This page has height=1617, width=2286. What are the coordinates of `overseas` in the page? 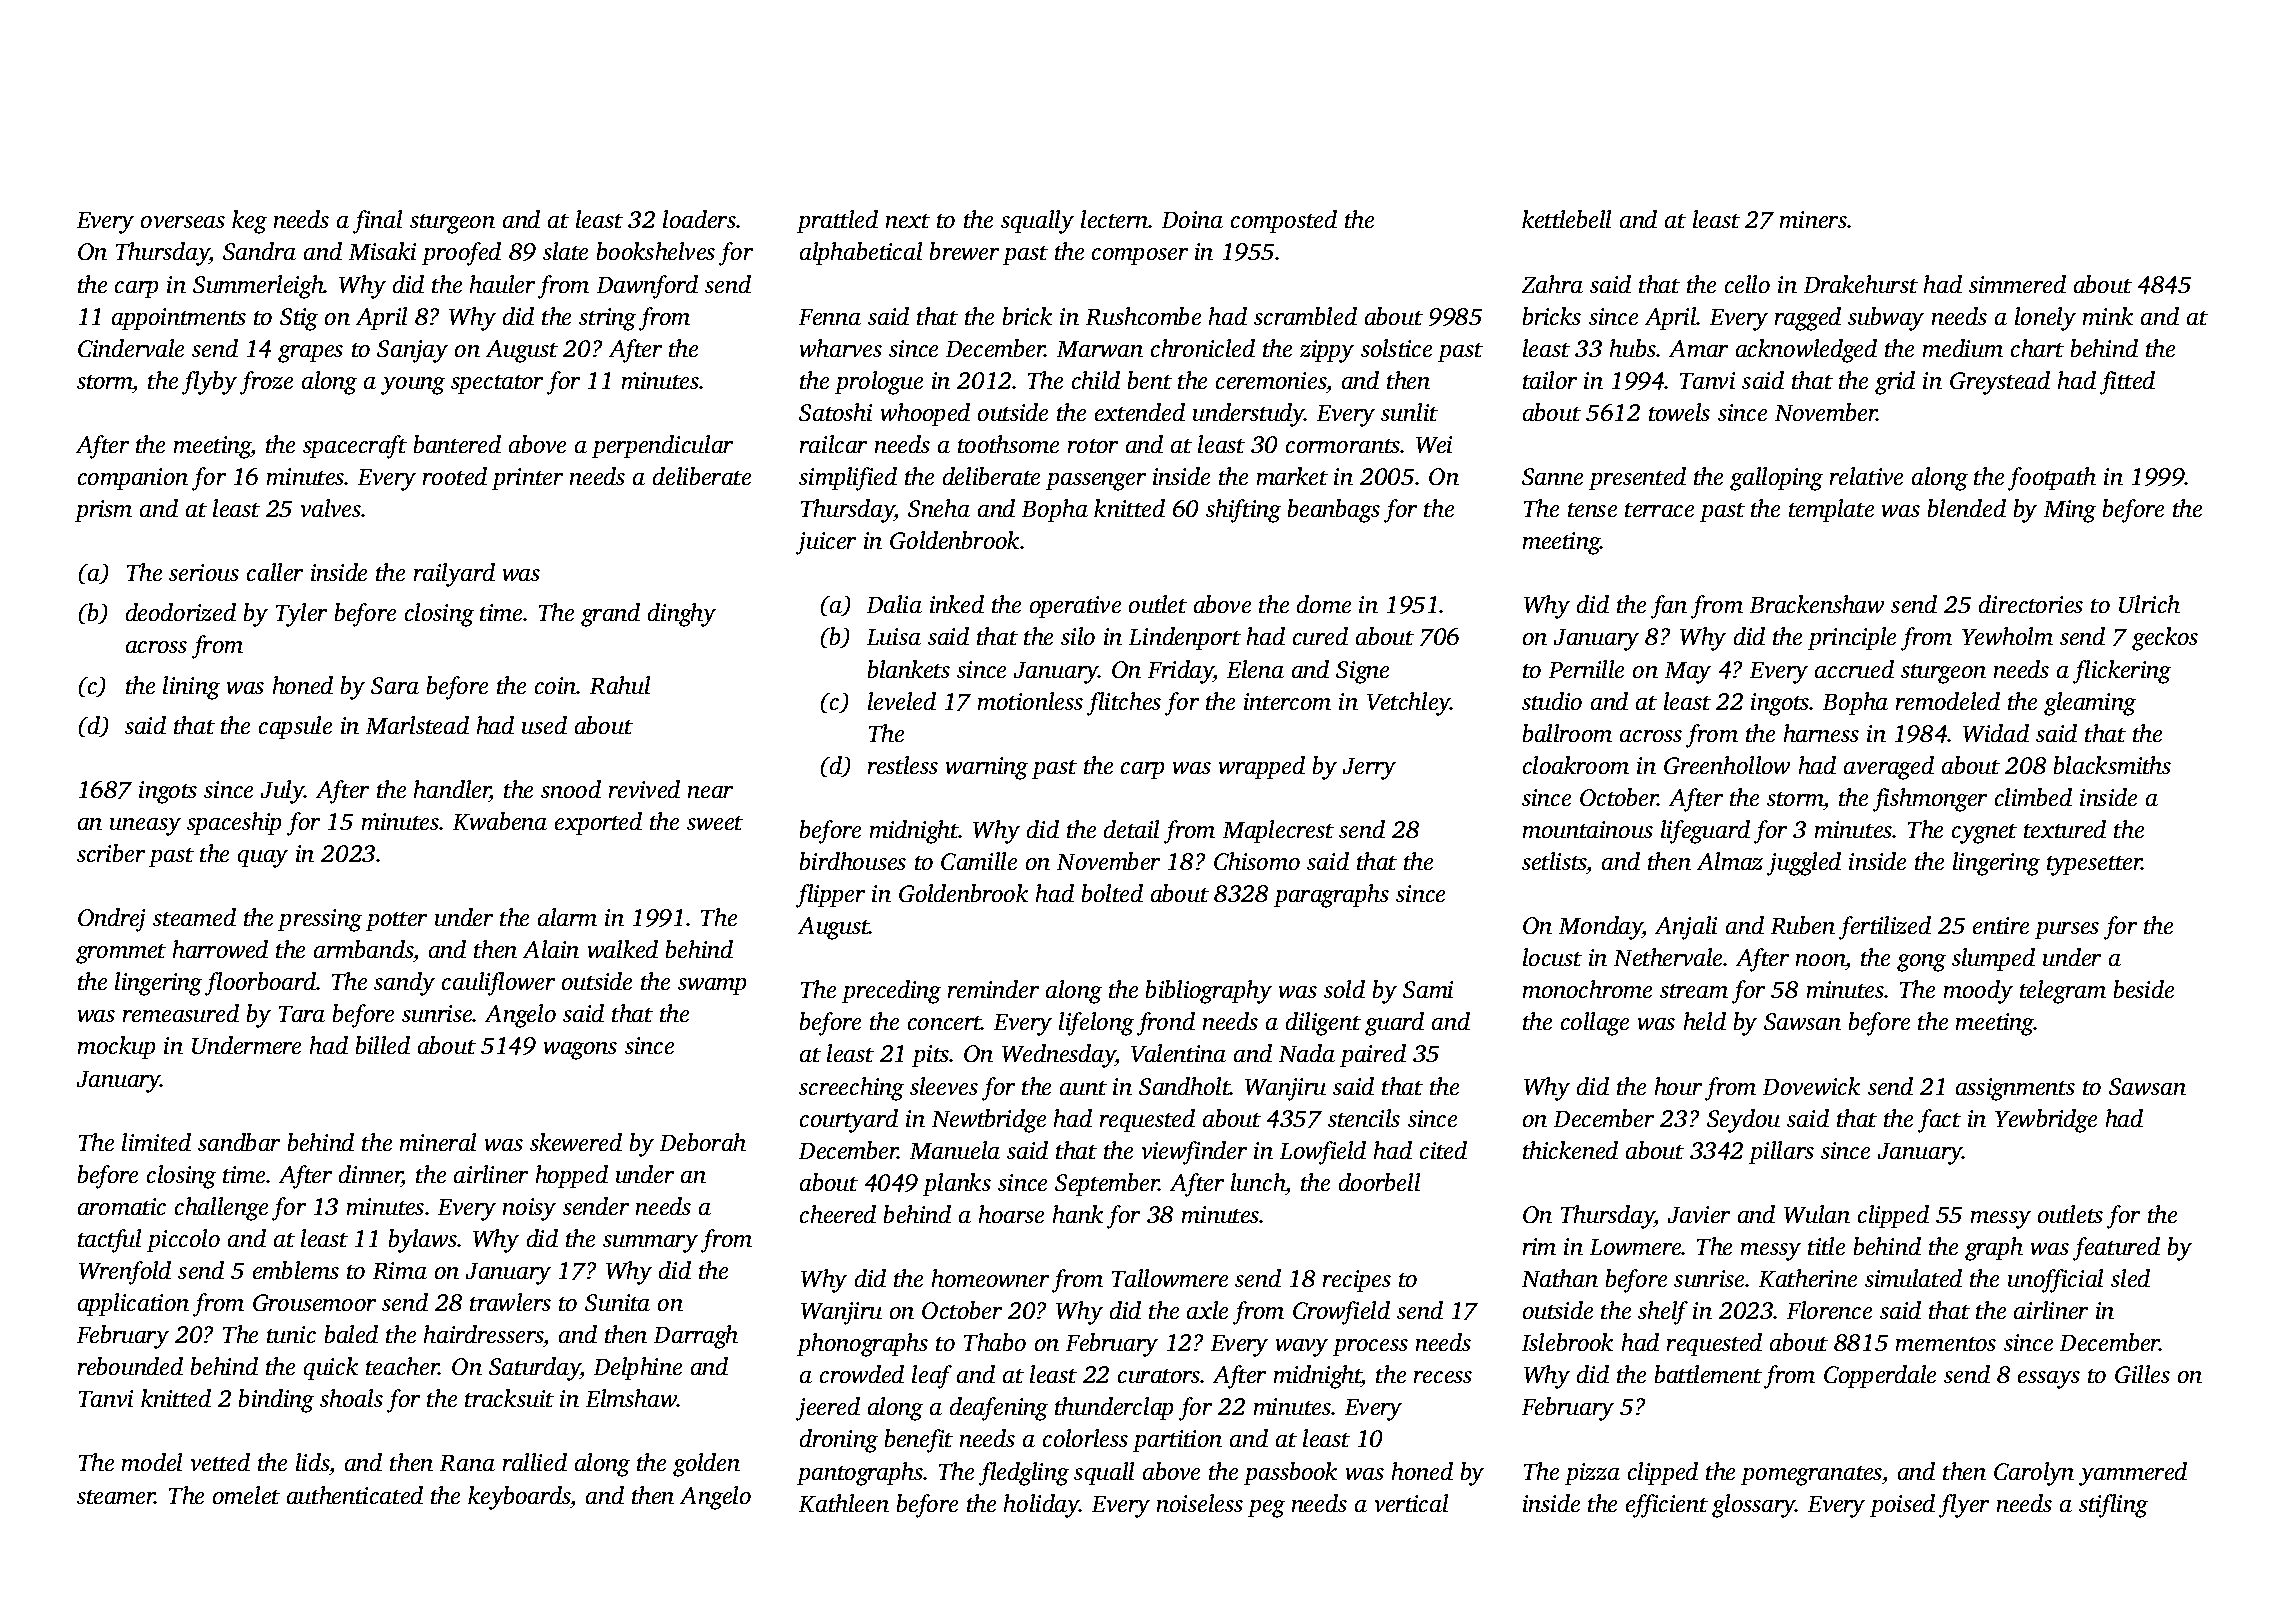 It's located at (183, 222).
